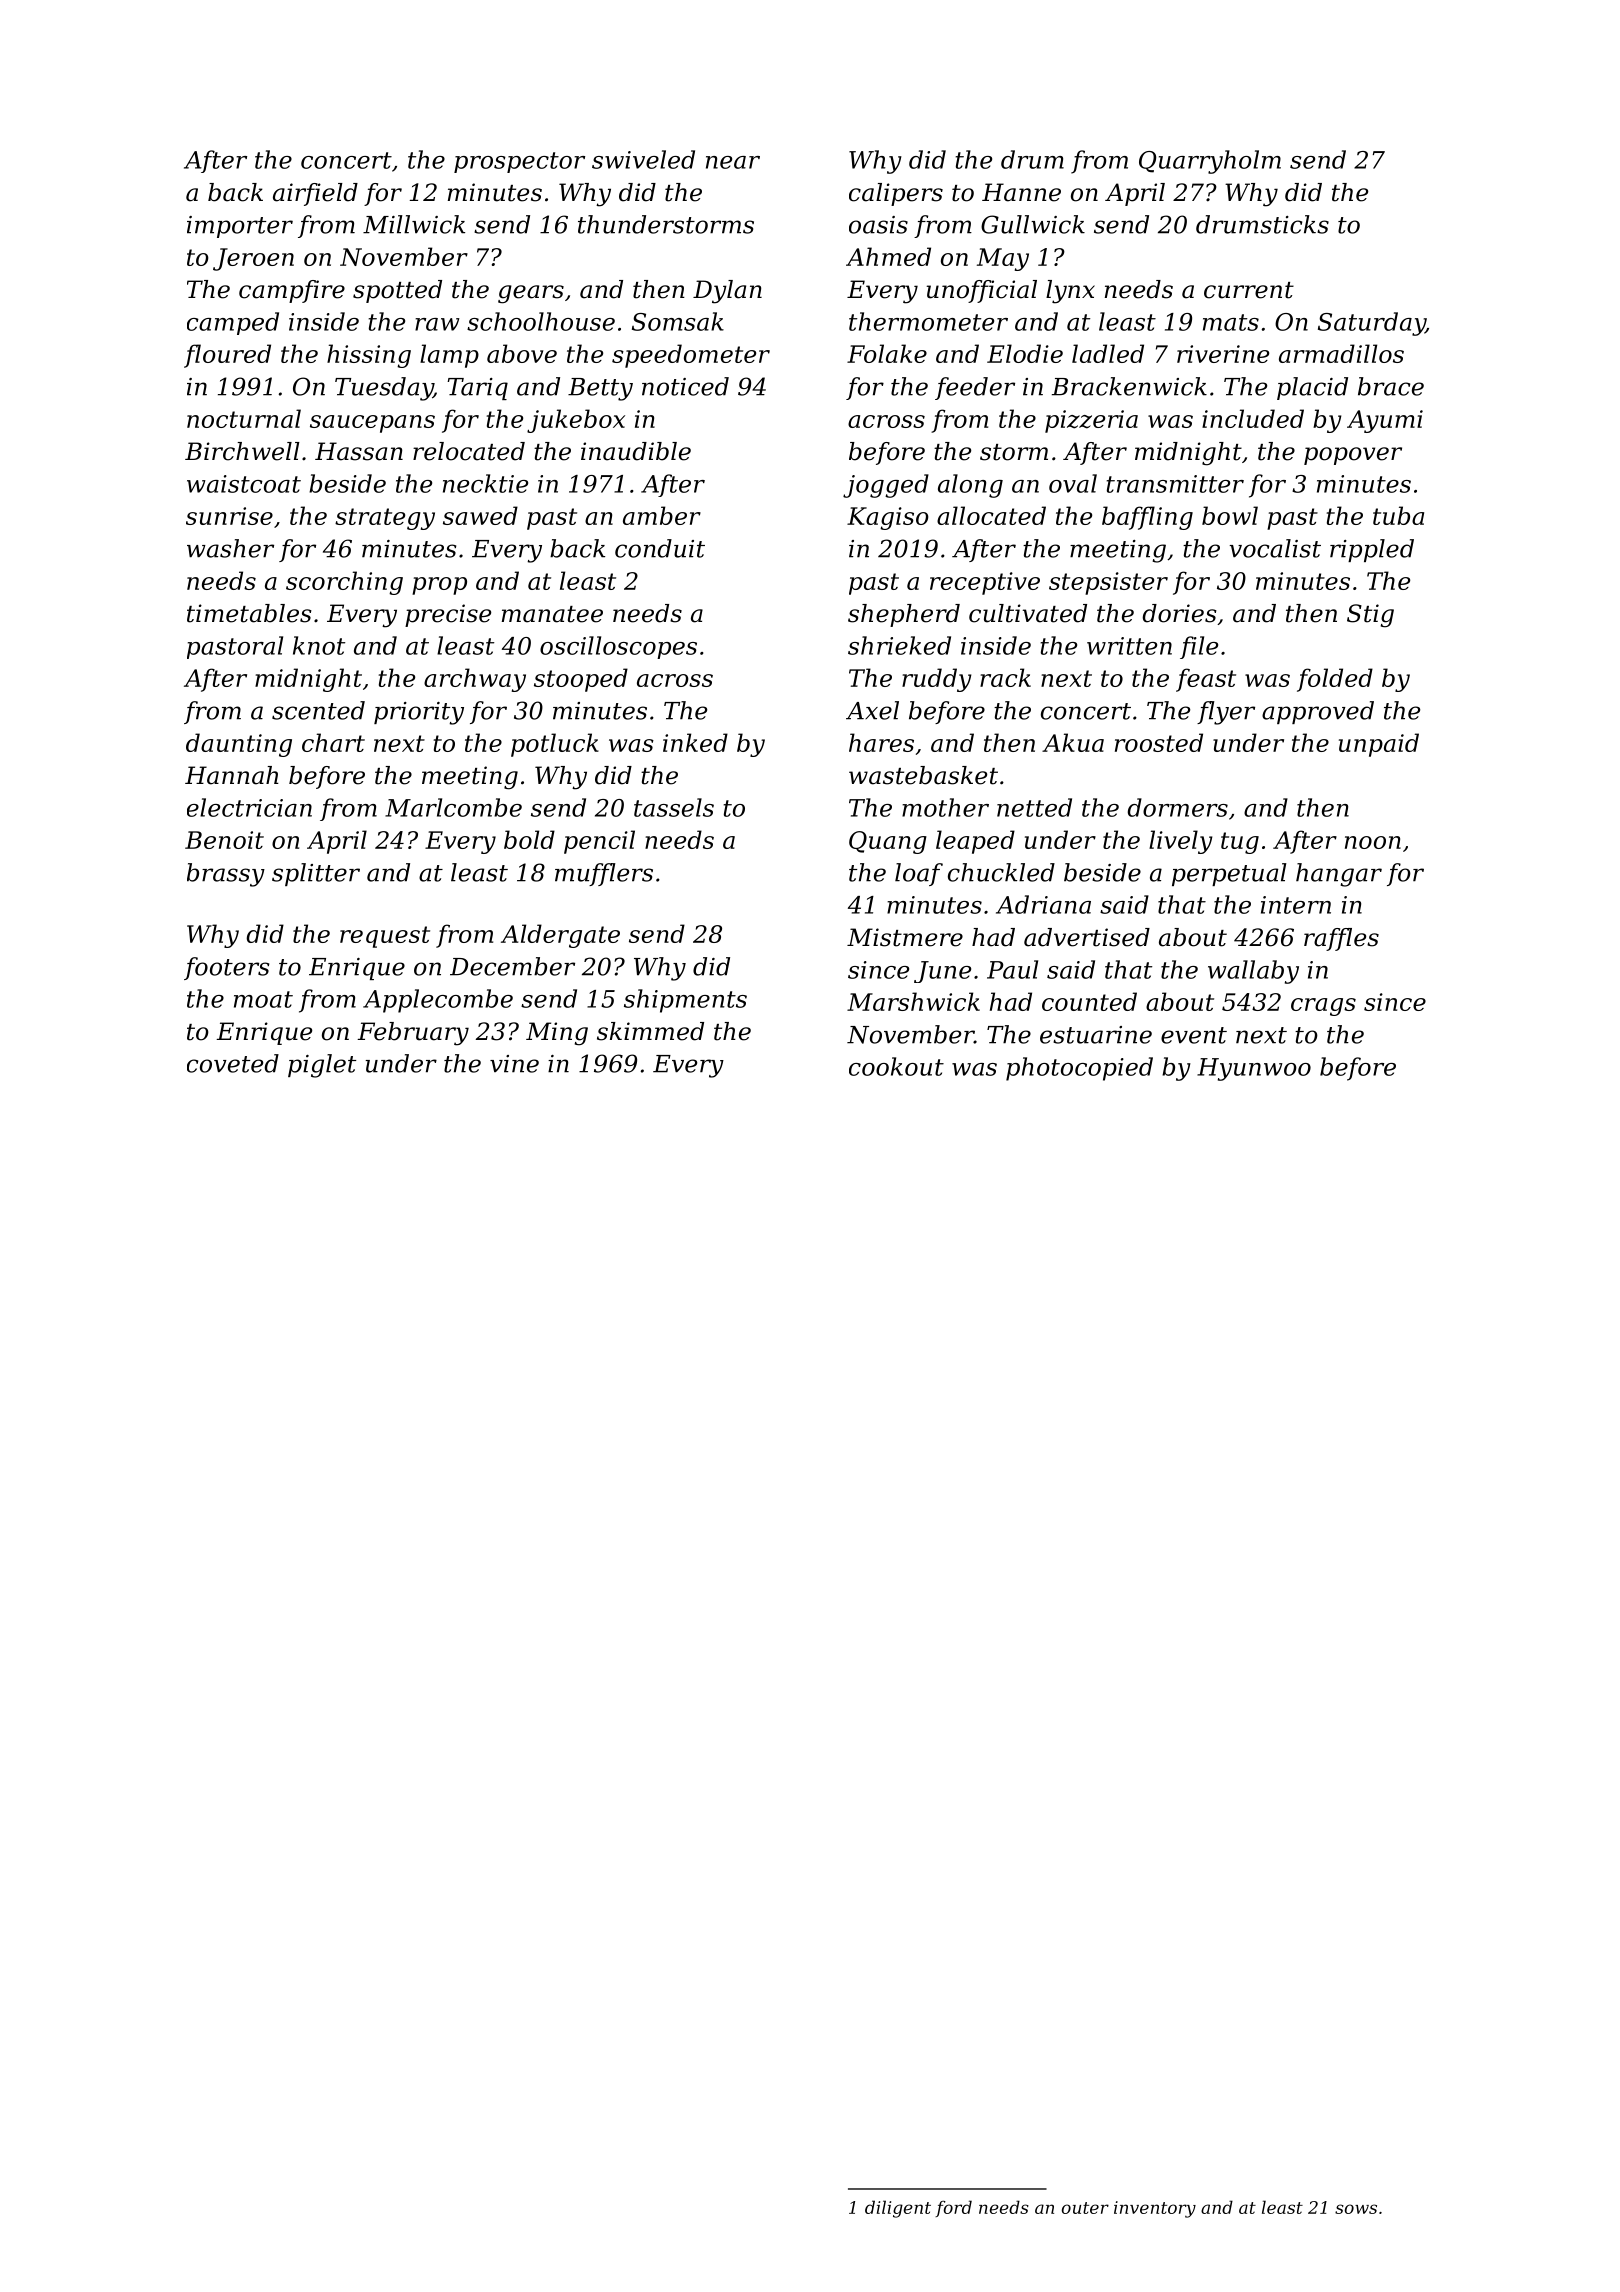  I want to click on piglet, so click(322, 1066).
